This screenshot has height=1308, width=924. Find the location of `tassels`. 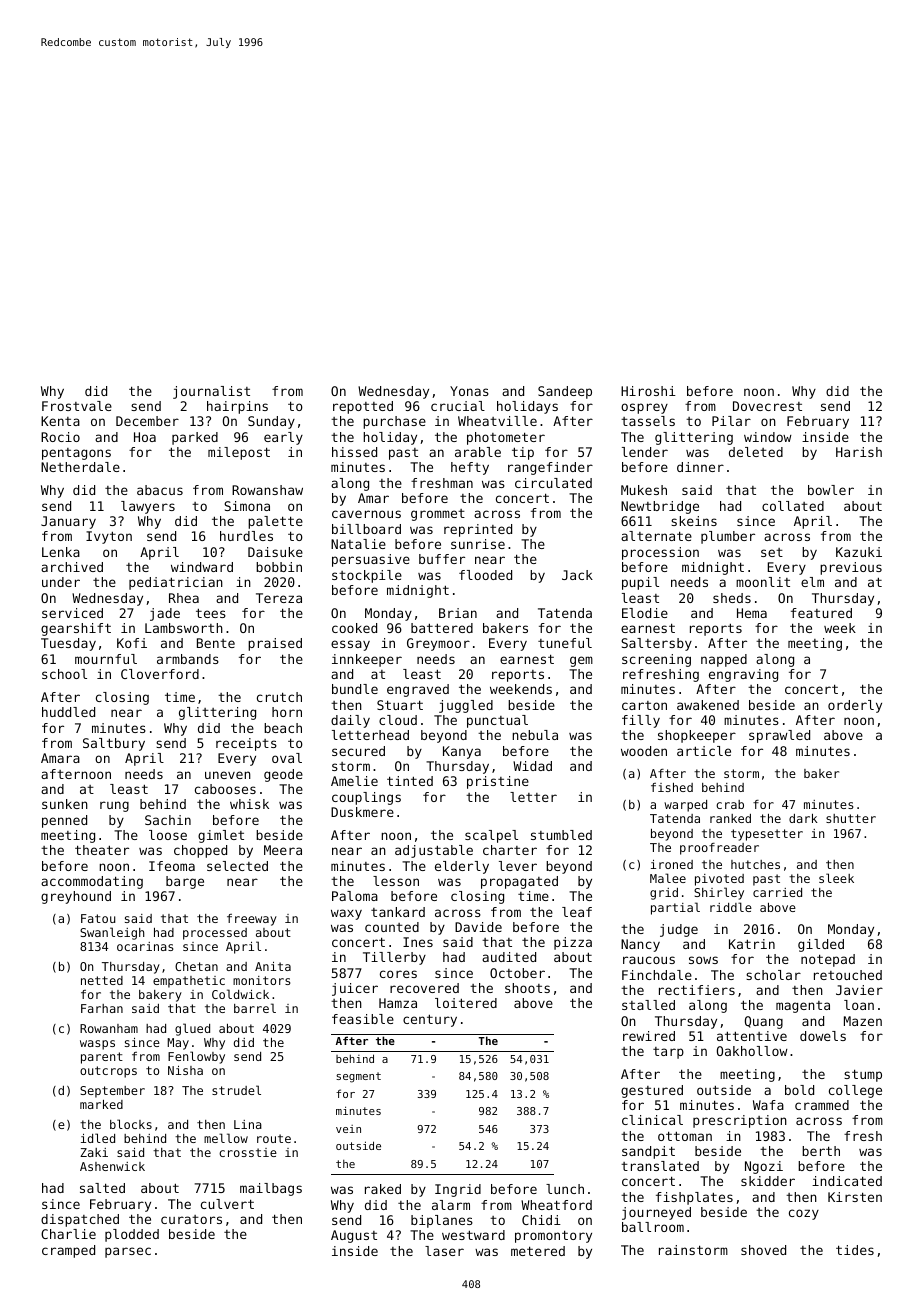

tassels is located at coordinates (648, 421).
